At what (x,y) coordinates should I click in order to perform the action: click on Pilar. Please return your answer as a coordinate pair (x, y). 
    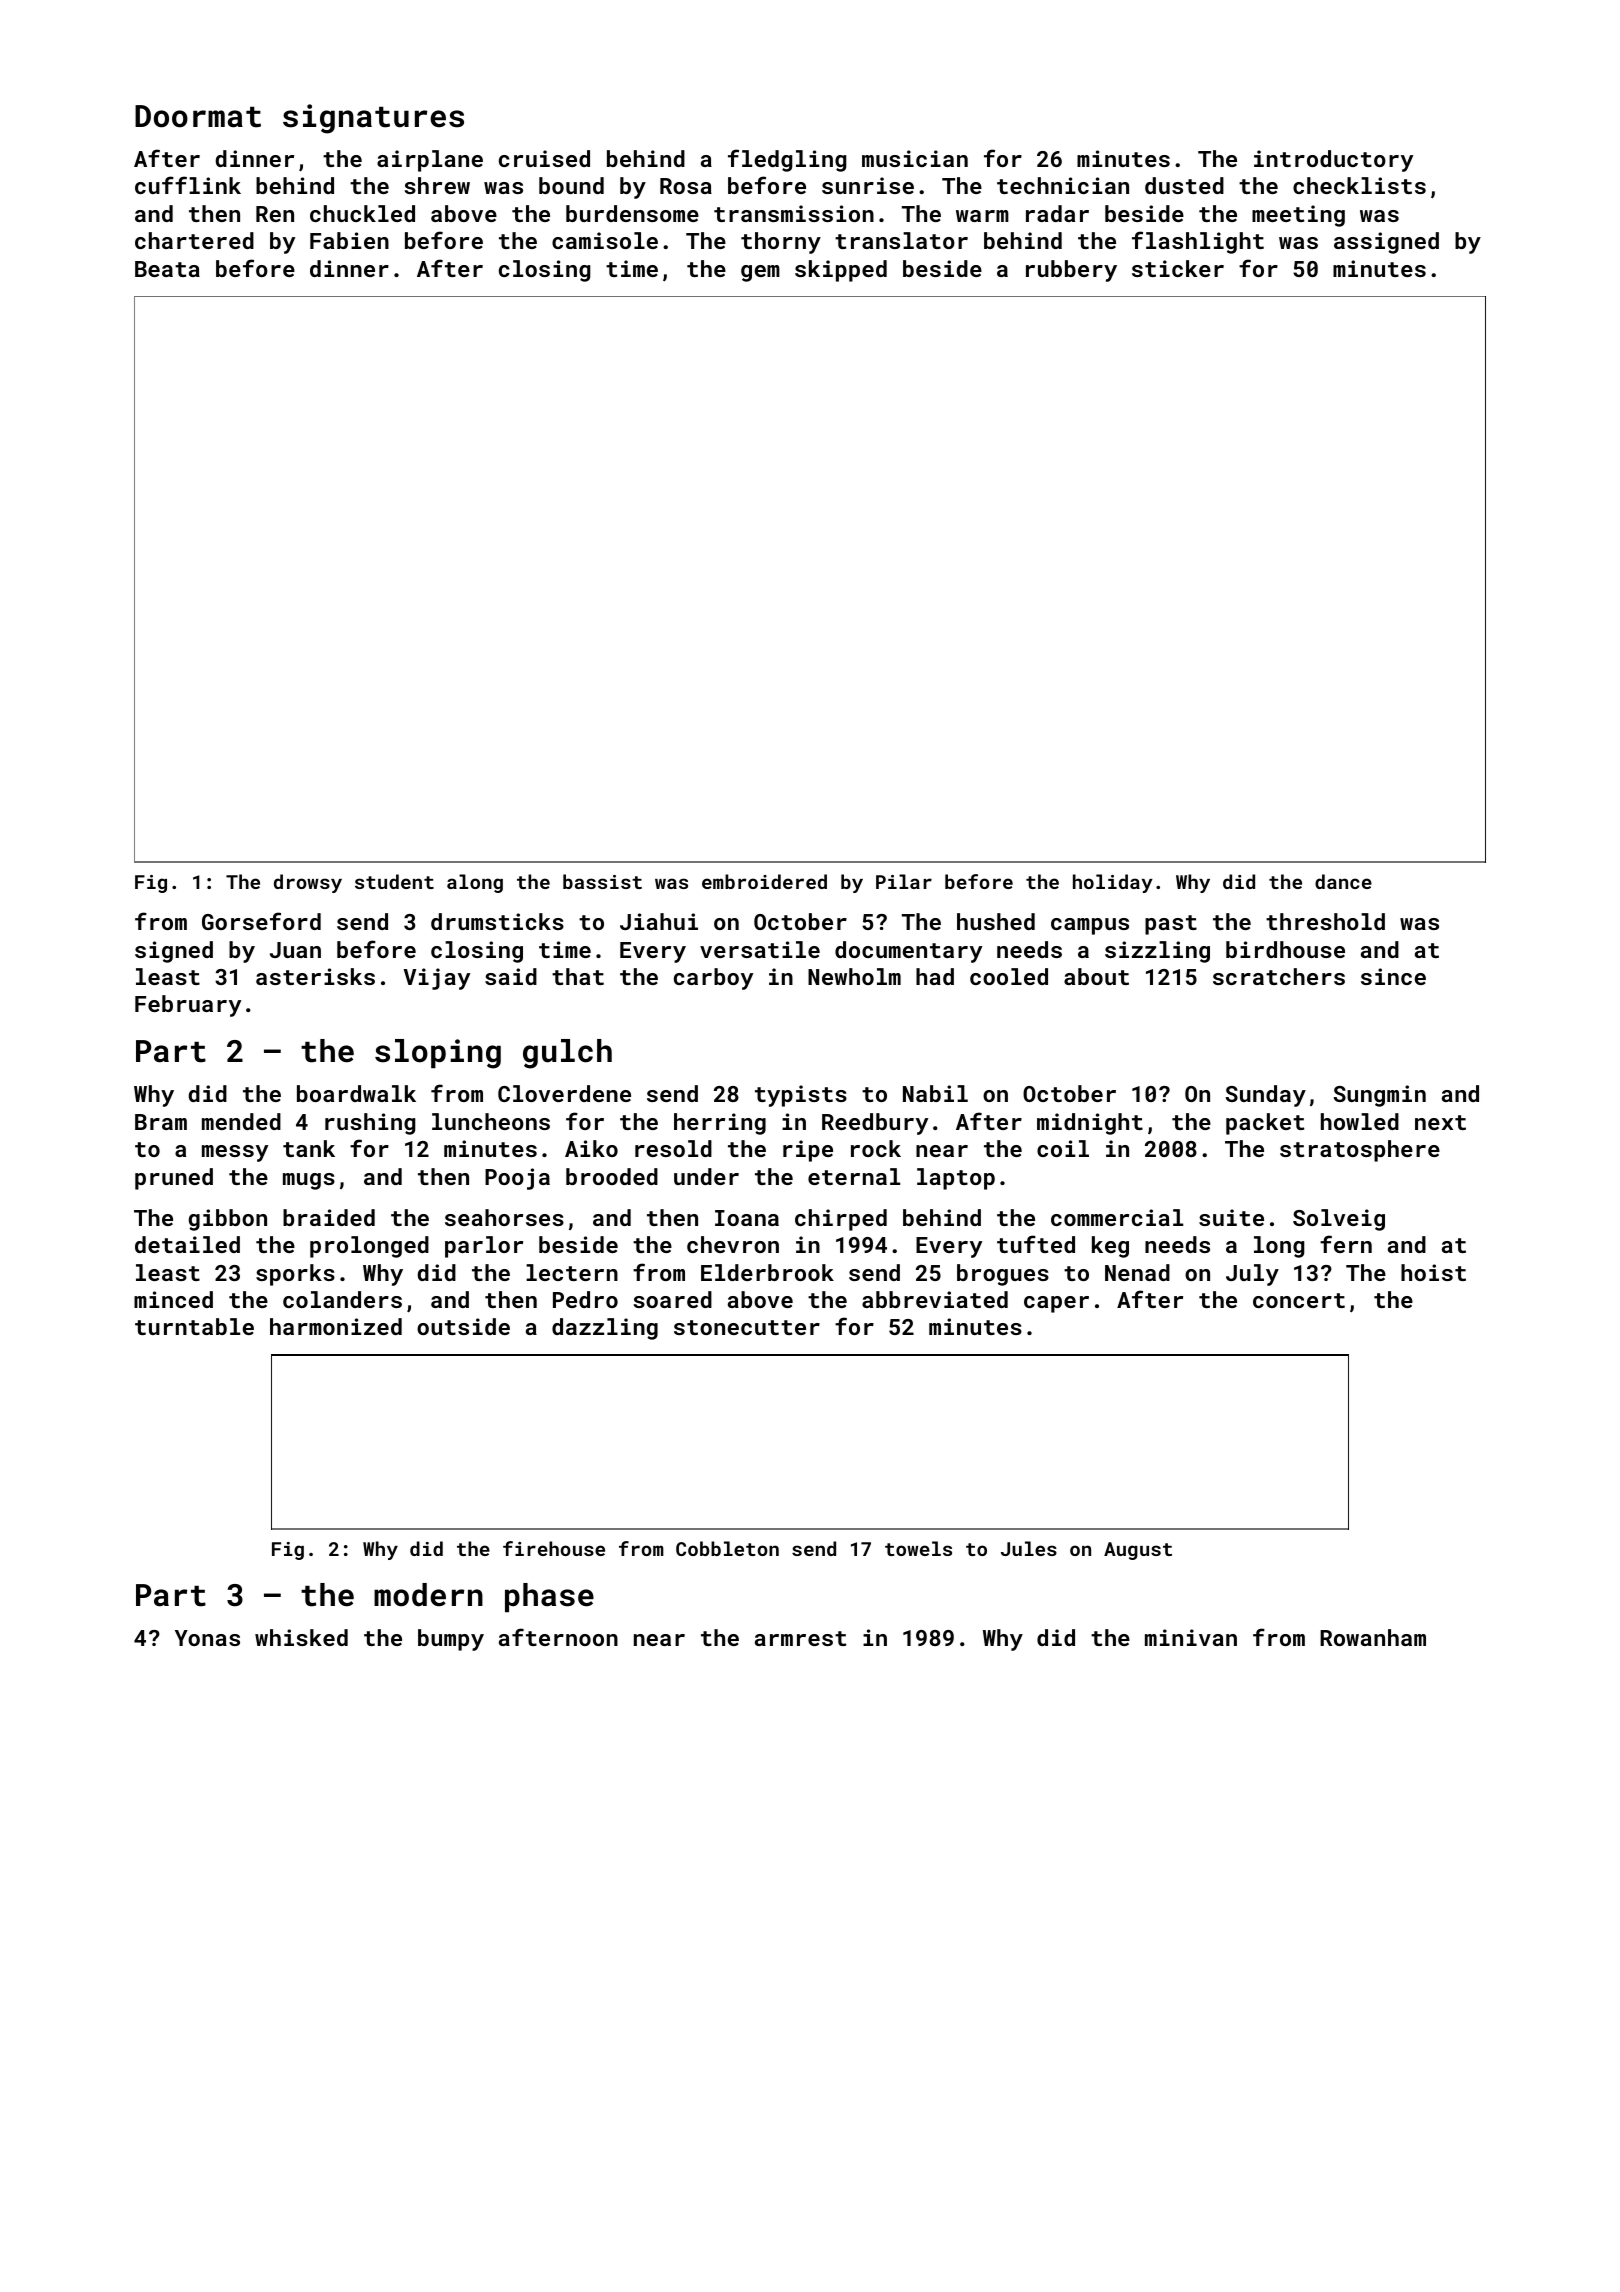
    Looking at the image, I should click on (904, 881).
